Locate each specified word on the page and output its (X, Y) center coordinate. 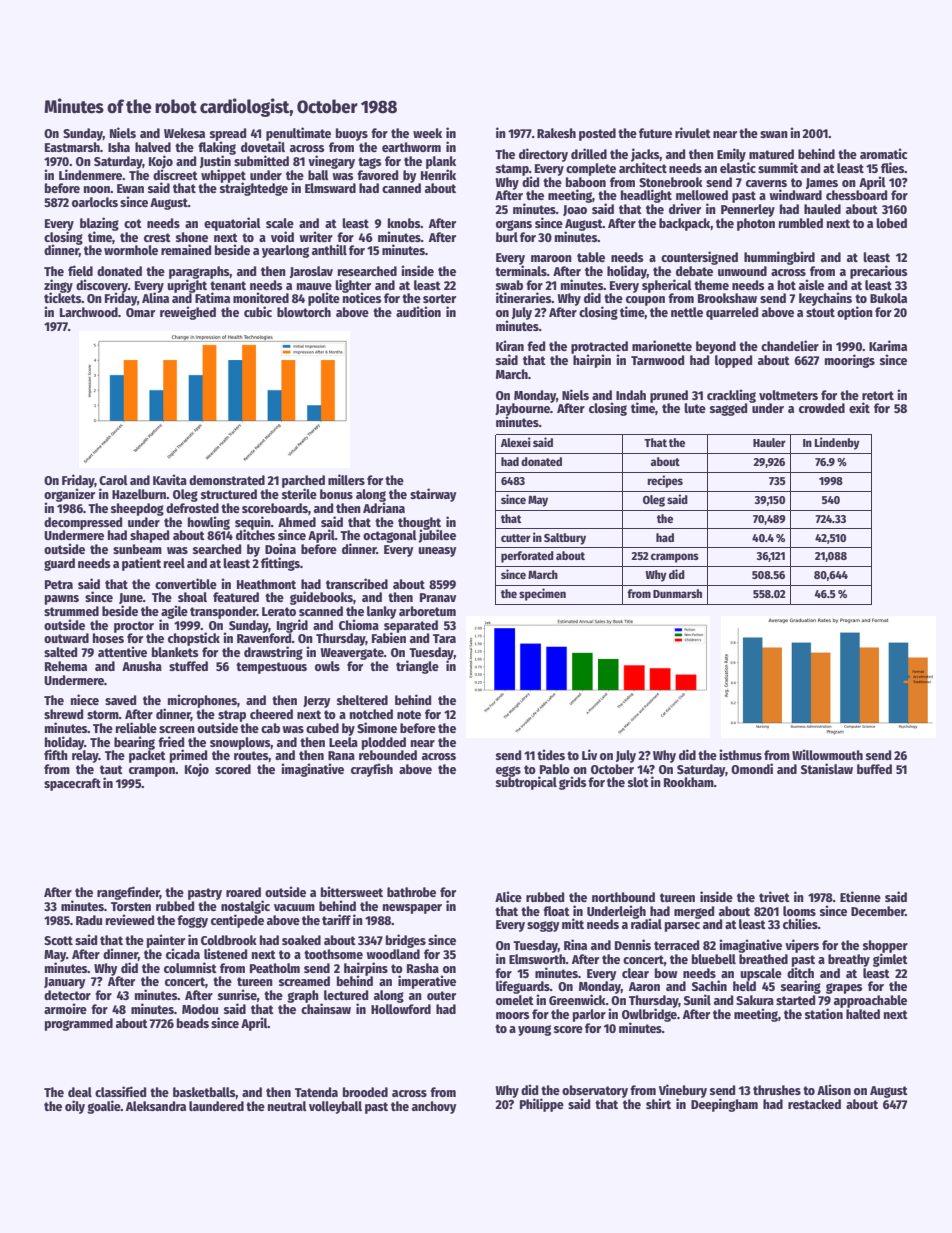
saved (120, 700)
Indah (631, 395)
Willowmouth (827, 754)
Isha (119, 147)
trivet (774, 896)
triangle (417, 667)
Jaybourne (522, 409)
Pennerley (748, 210)
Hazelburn (139, 494)
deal (80, 1092)
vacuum (294, 907)
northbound (623, 897)
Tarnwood (657, 360)
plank (441, 162)
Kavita (170, 479)
